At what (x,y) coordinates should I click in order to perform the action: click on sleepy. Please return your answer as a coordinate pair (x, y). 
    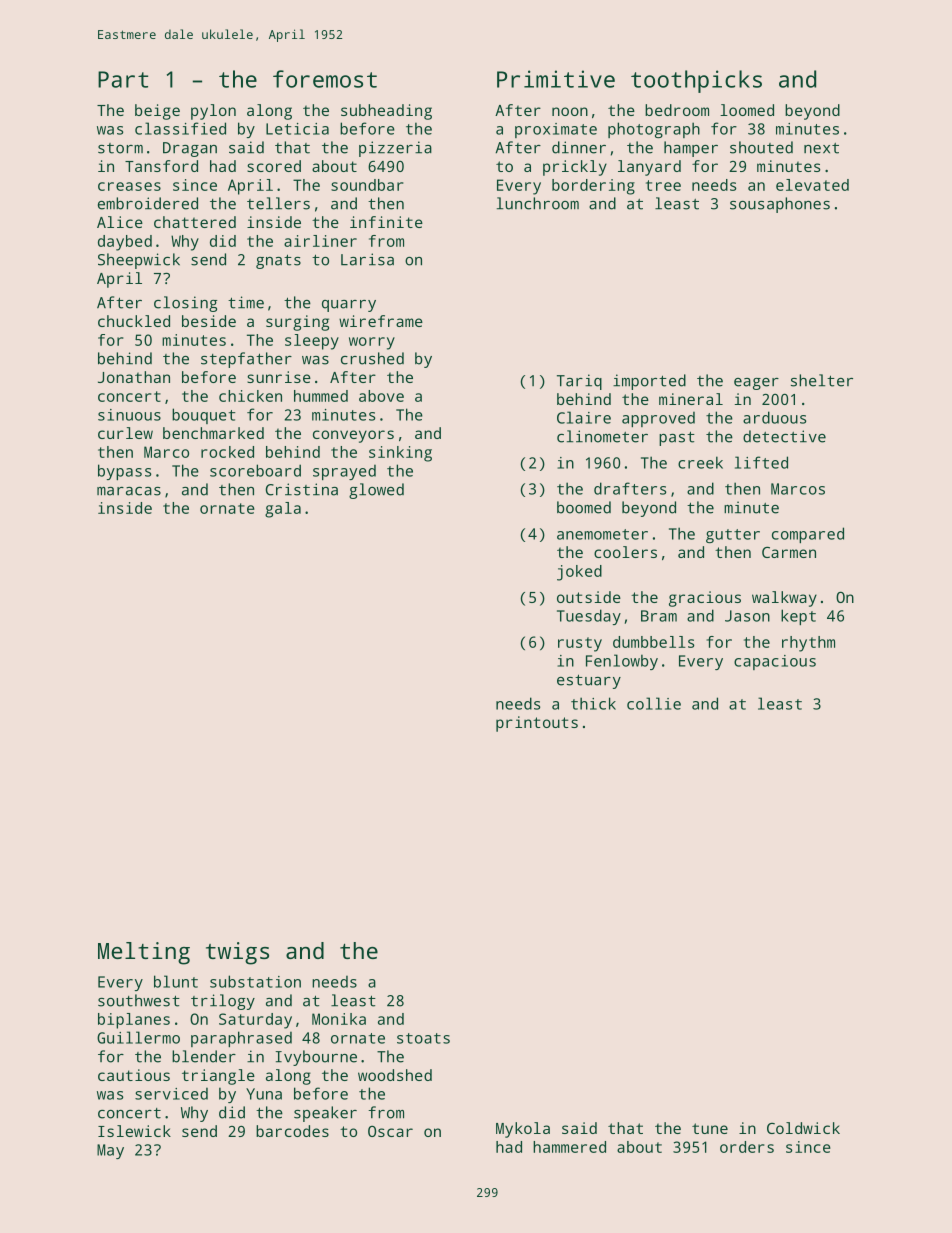
    Looking at the image, I should click on (312, 342).
